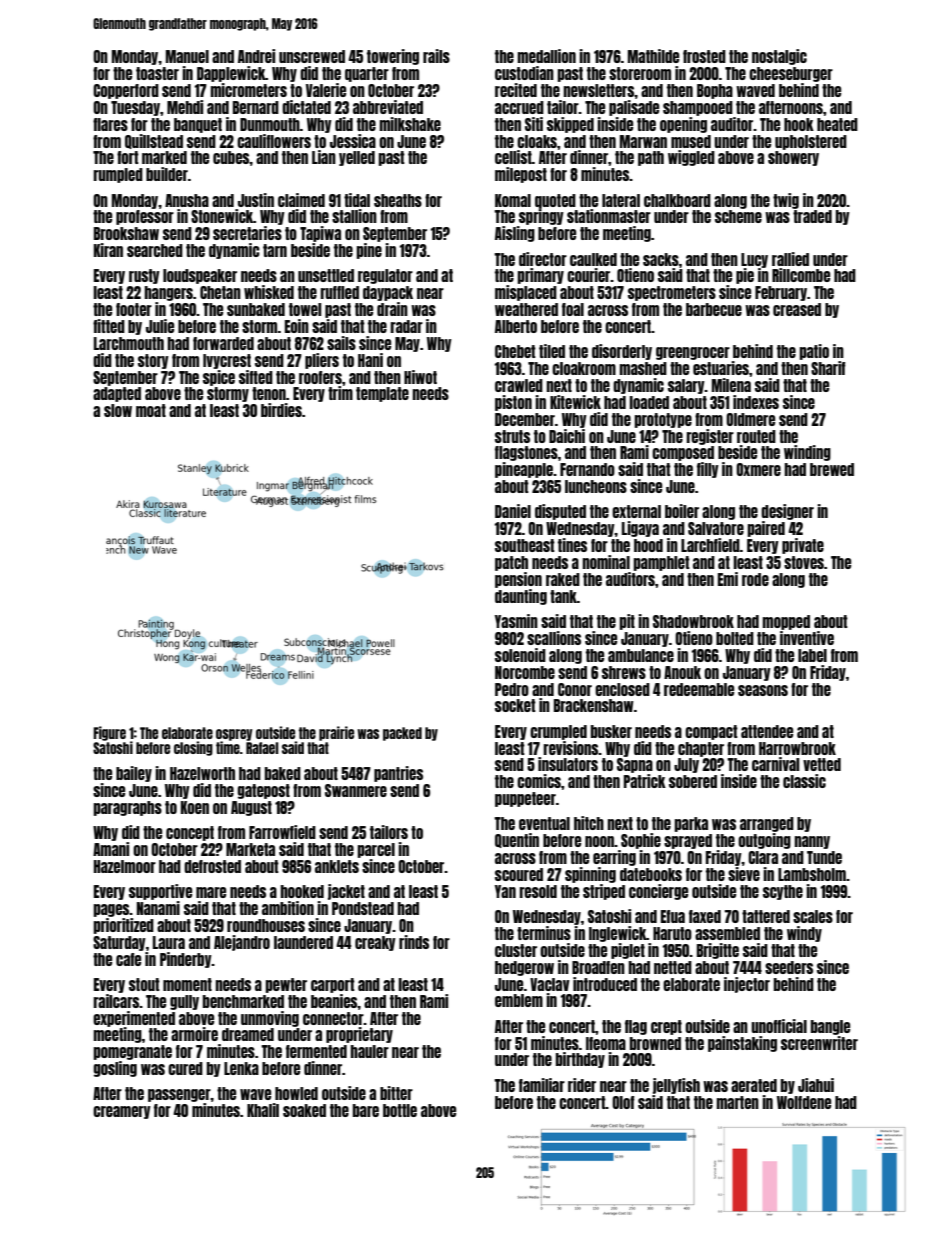 The width and height of the document is (952, 1233). What do you see at coordinates (134, 309) in the document?
I see `footer` at bounding box center [134, 309].
